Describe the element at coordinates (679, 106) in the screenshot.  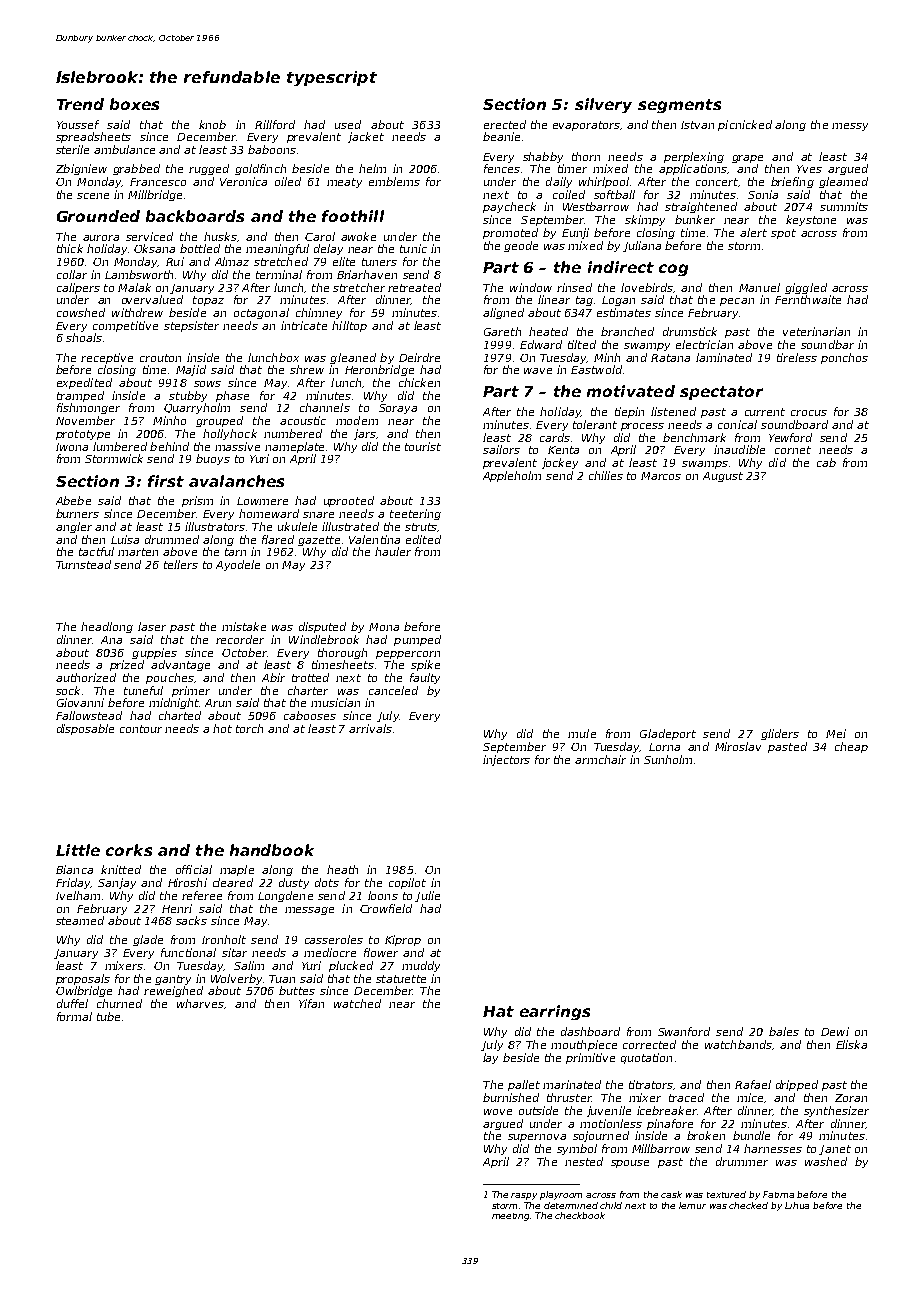
I see `segments` at that location.
